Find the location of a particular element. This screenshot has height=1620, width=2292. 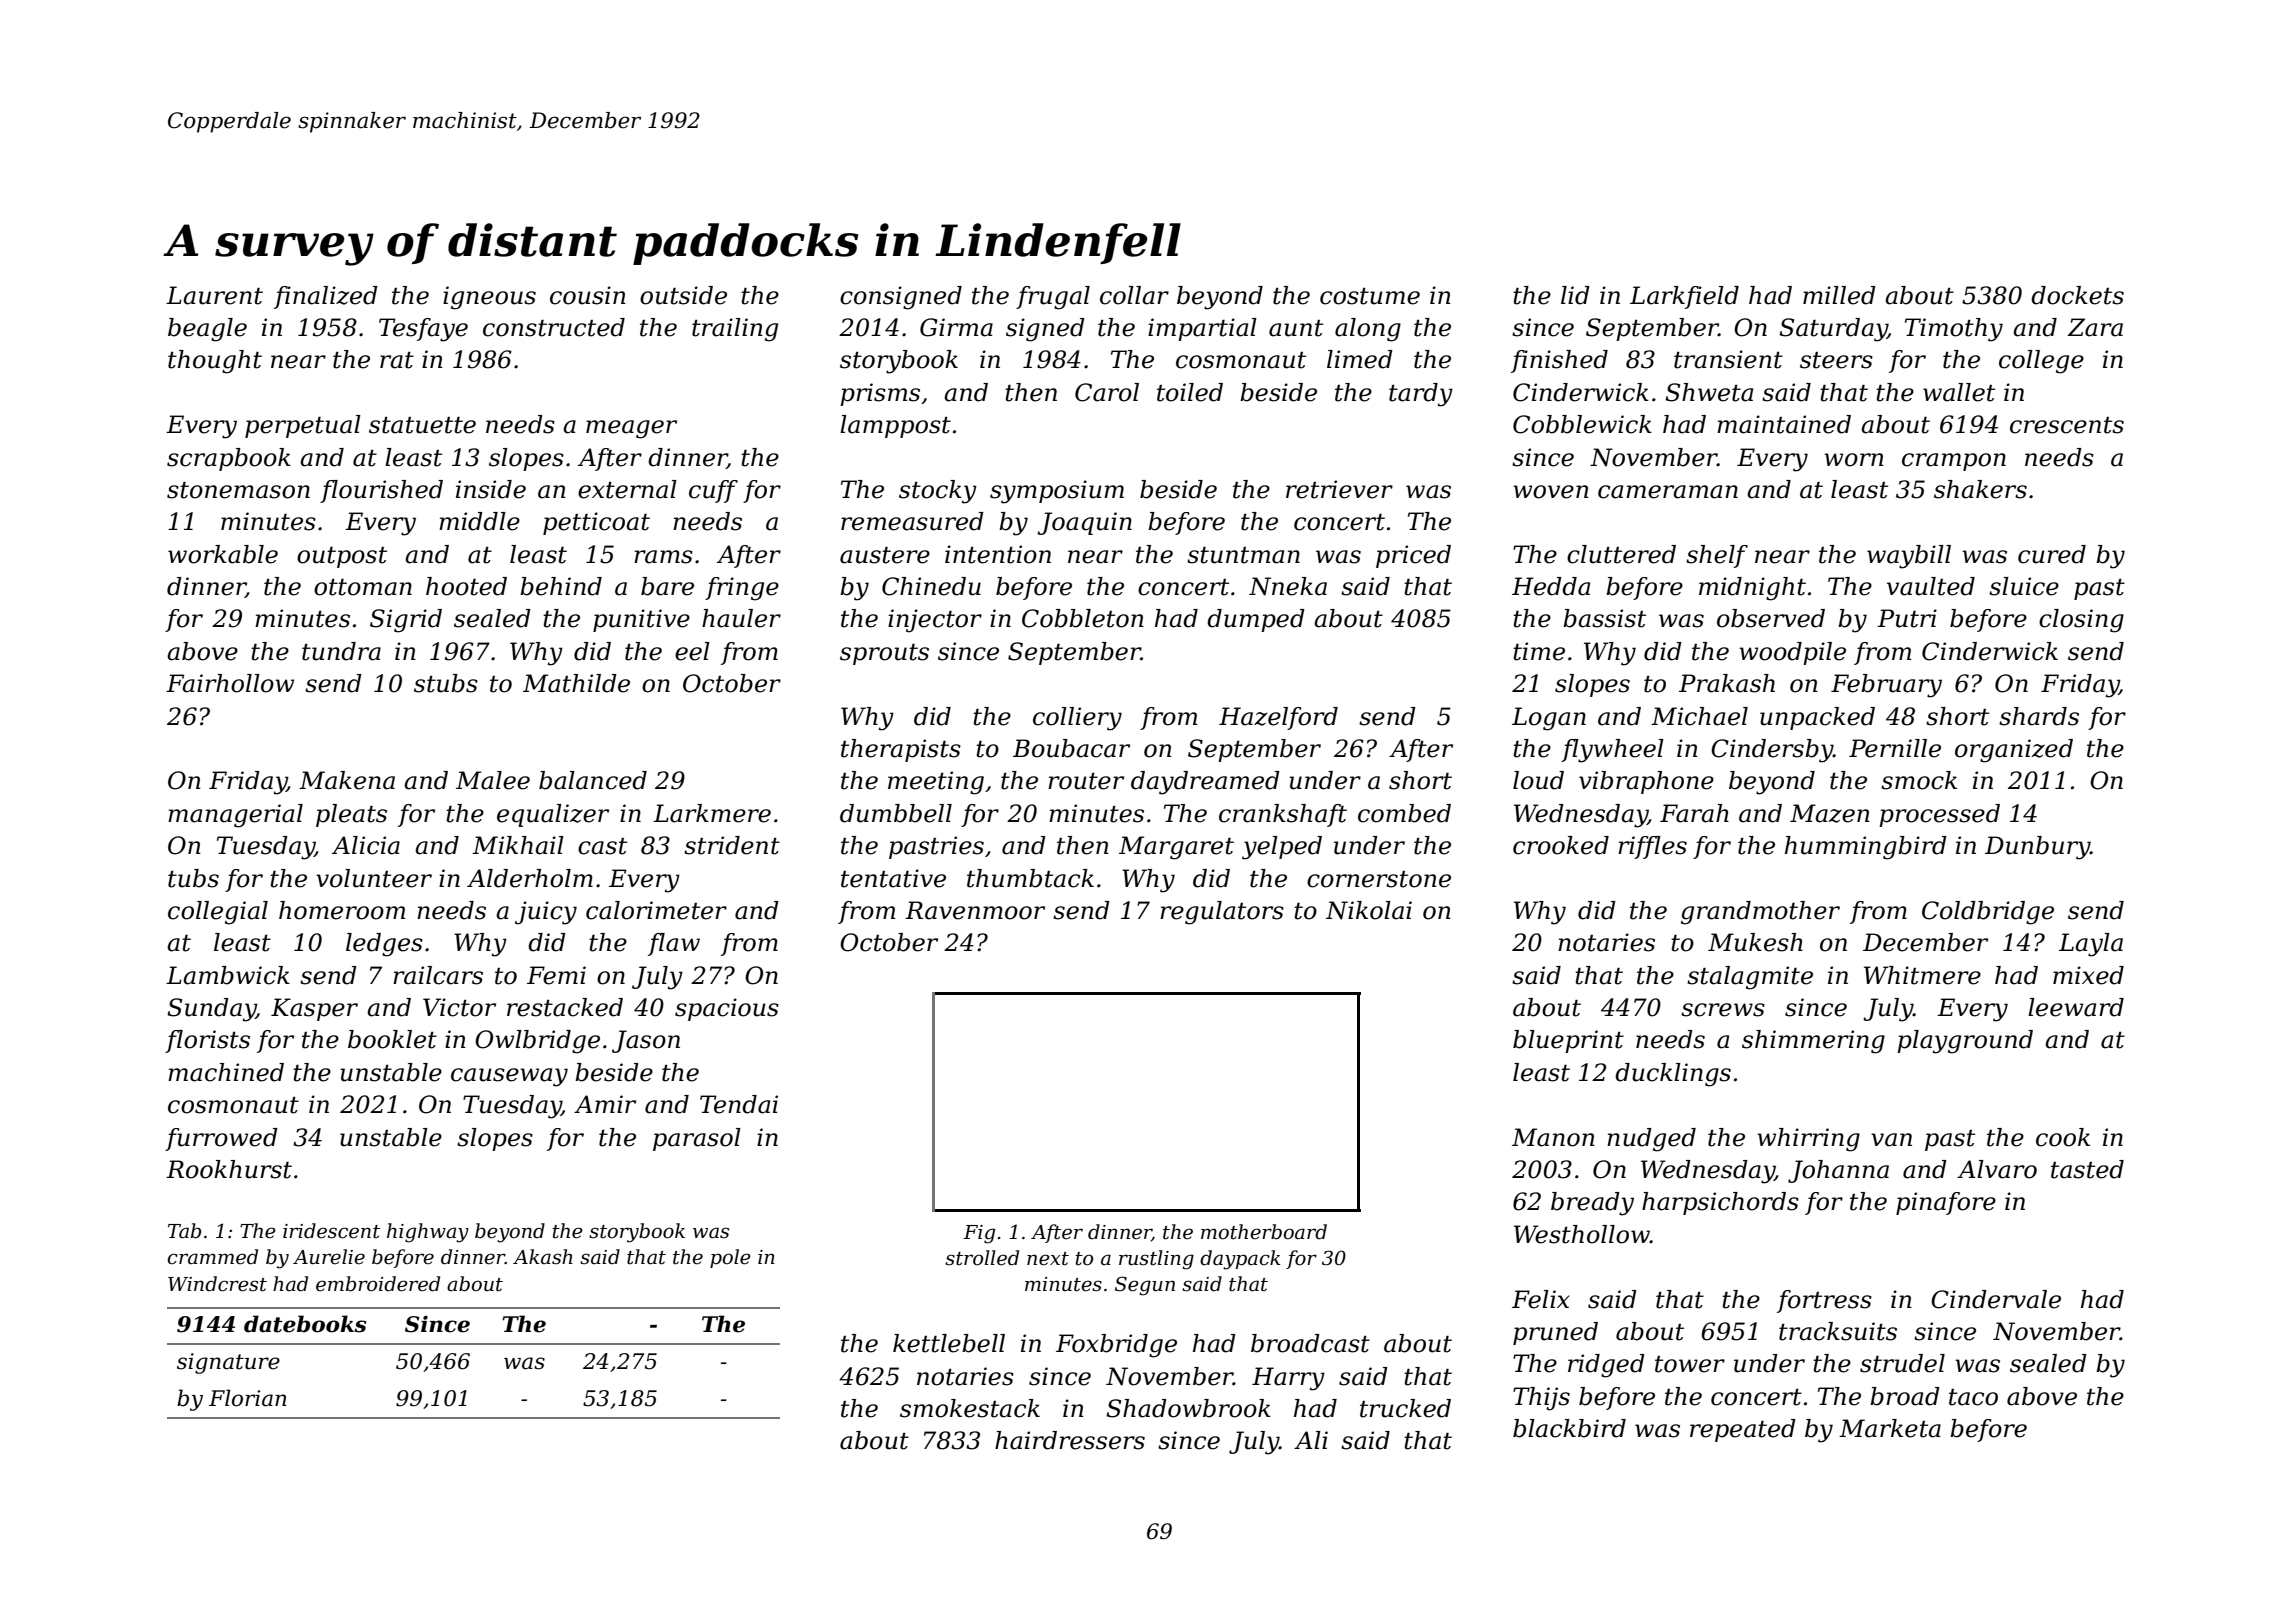

cameraman is located at coordinates (1668, 492).
